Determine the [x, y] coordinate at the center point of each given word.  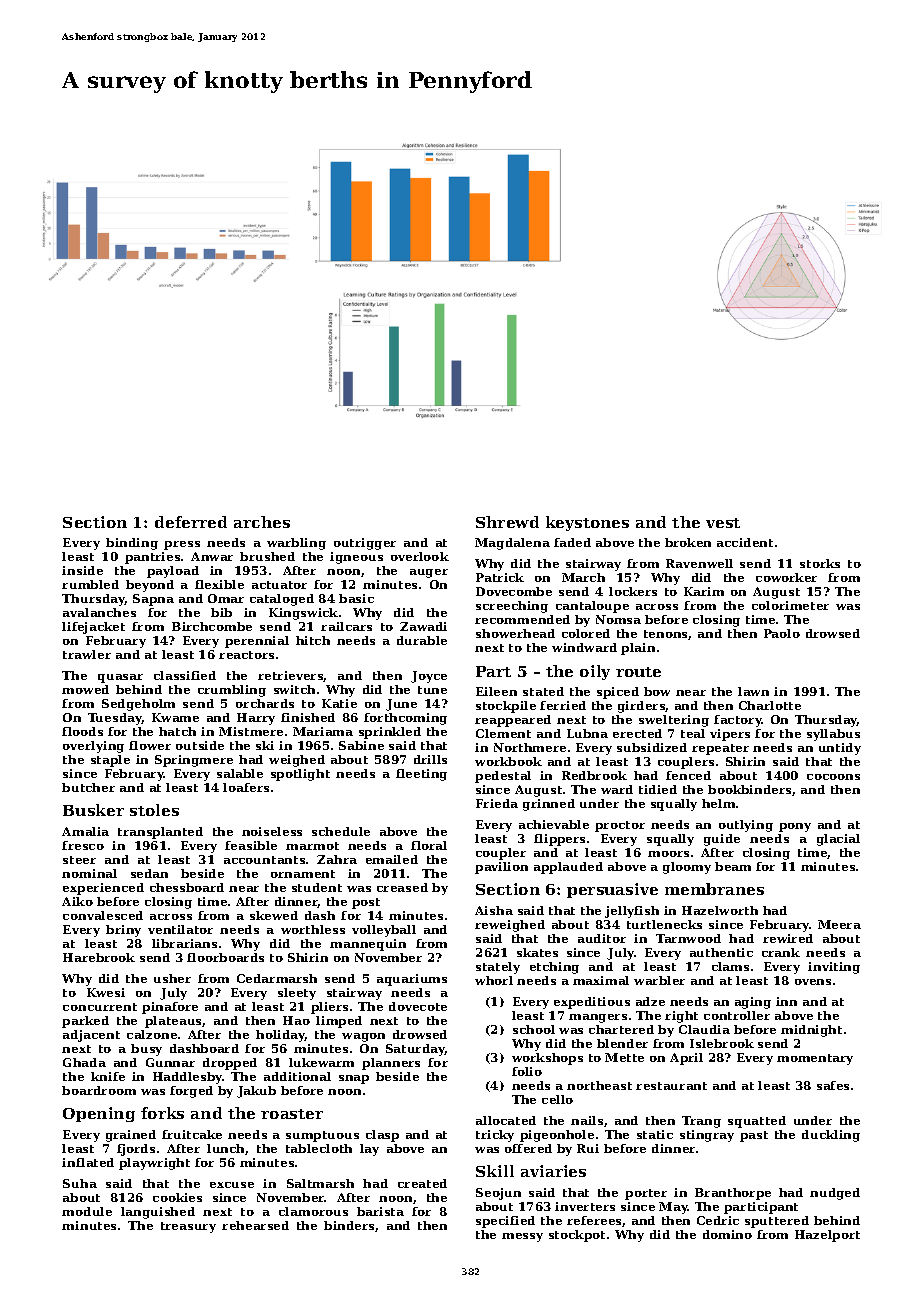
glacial [838, 840]
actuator [279, 585]
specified [505, 1222]
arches [262, 522]
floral [429, 845]
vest [723, 523]
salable [240, 773]
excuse [232, 1185]
